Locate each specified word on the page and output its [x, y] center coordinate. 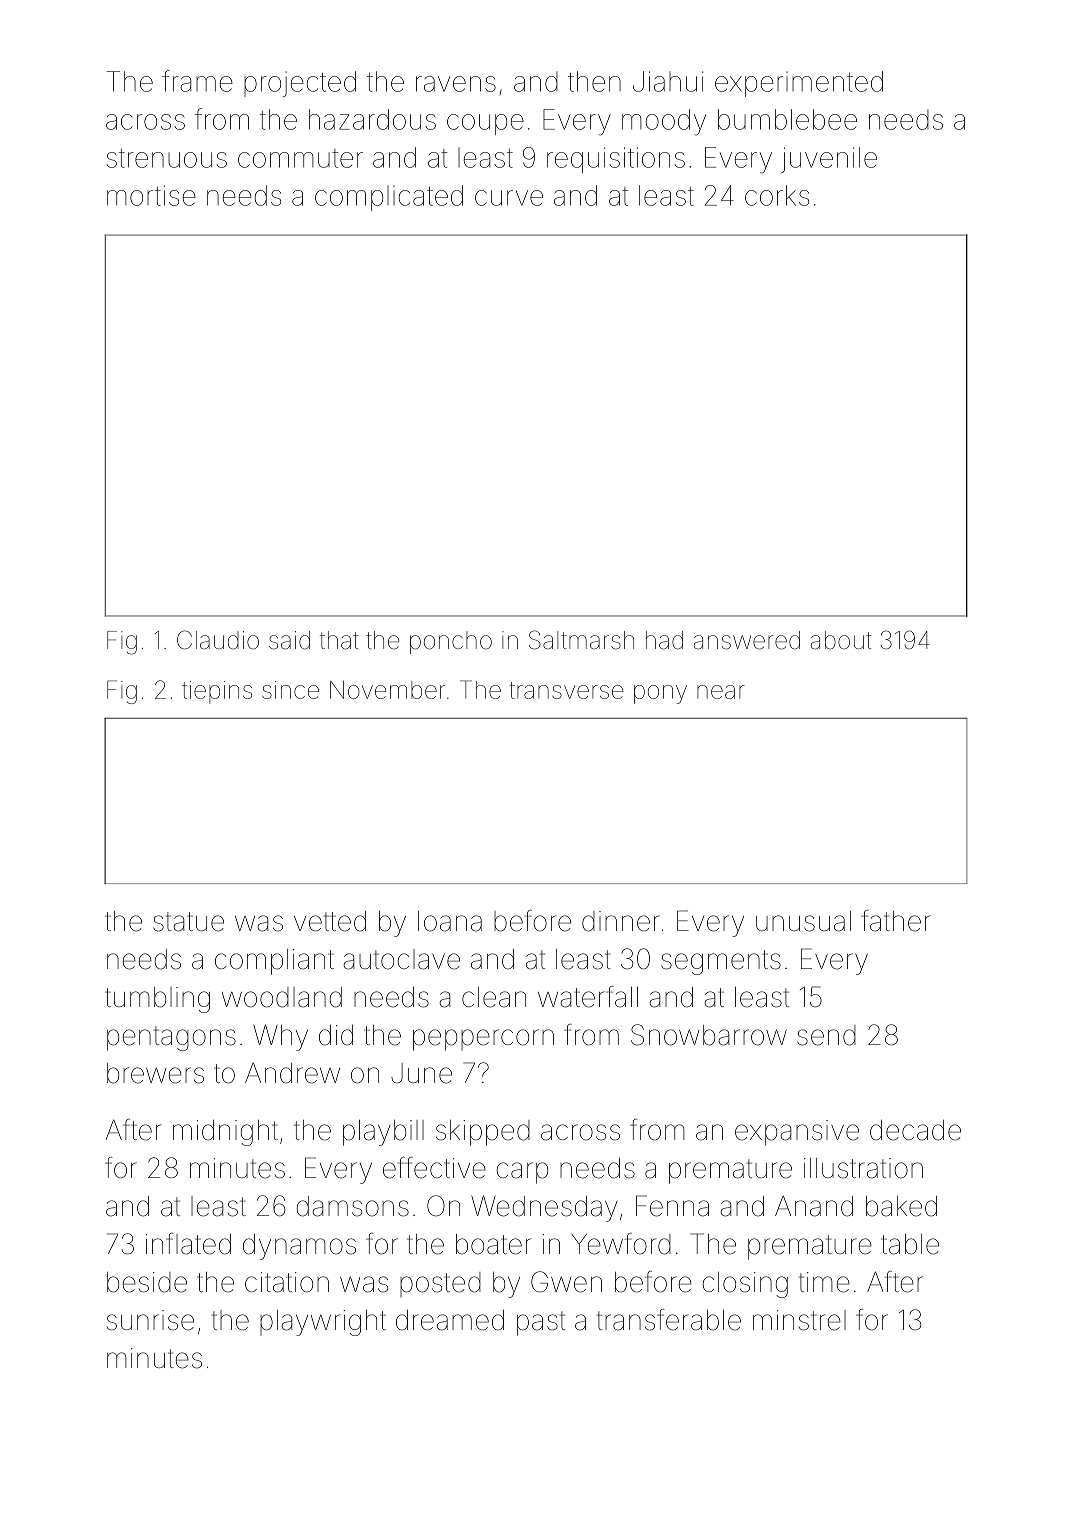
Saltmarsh [581, 640]
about [841, 640]
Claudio [218, 640]
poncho [451, 642]
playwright [323, 1323]
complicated [389, 198]
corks [777, 195]
